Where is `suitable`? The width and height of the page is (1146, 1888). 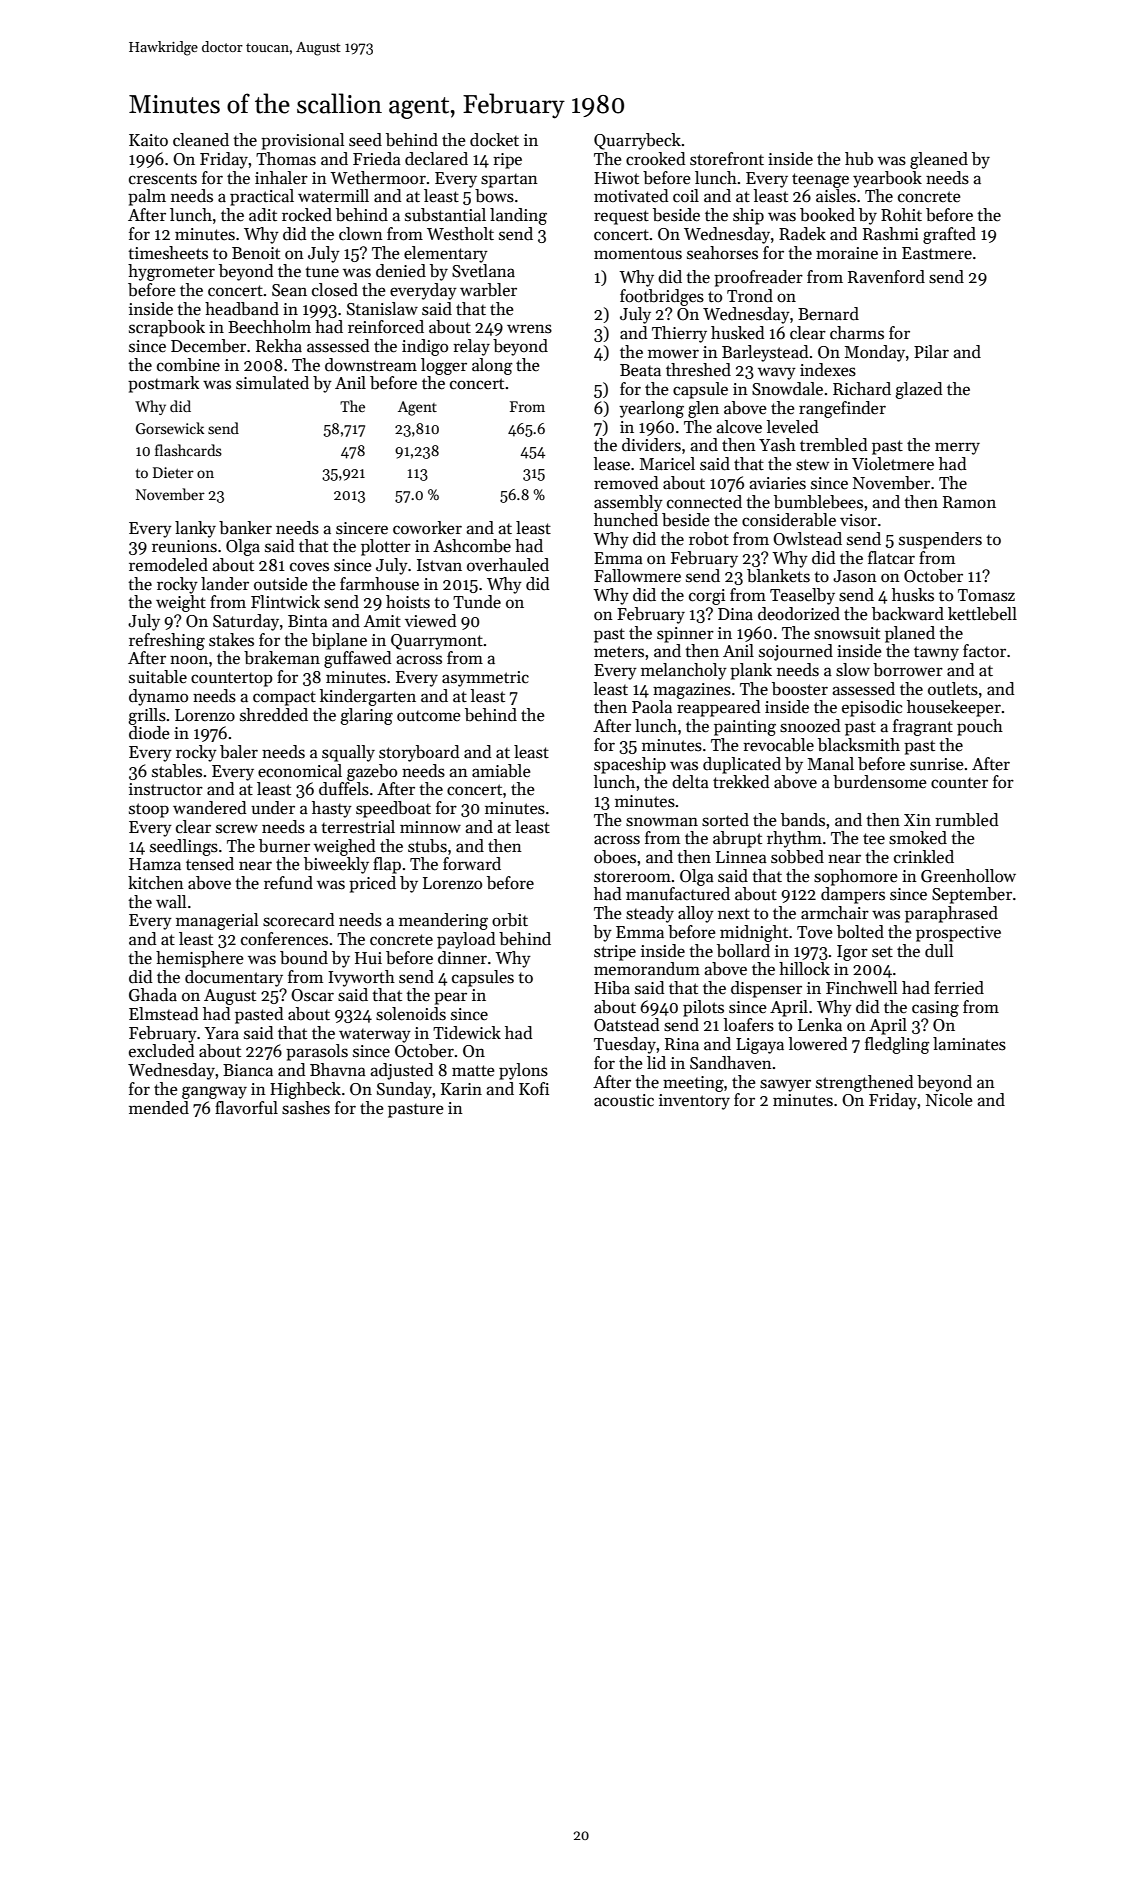
suitable is located at coordinates (158, 677).
